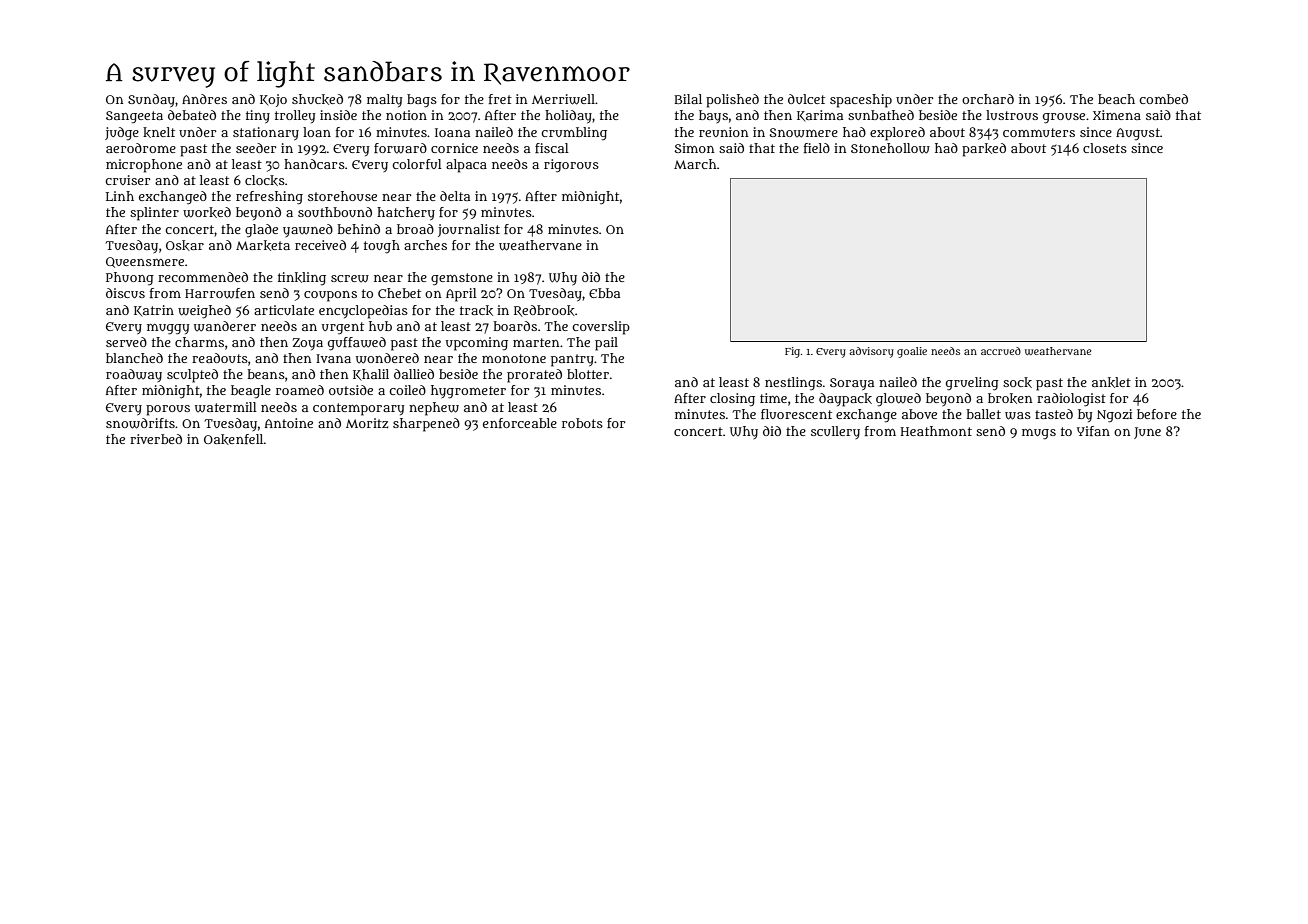 The image size is (1308, 924). Describe the element at coordinates (220, 293) in the image. I see `Harrowfen` at that location.
